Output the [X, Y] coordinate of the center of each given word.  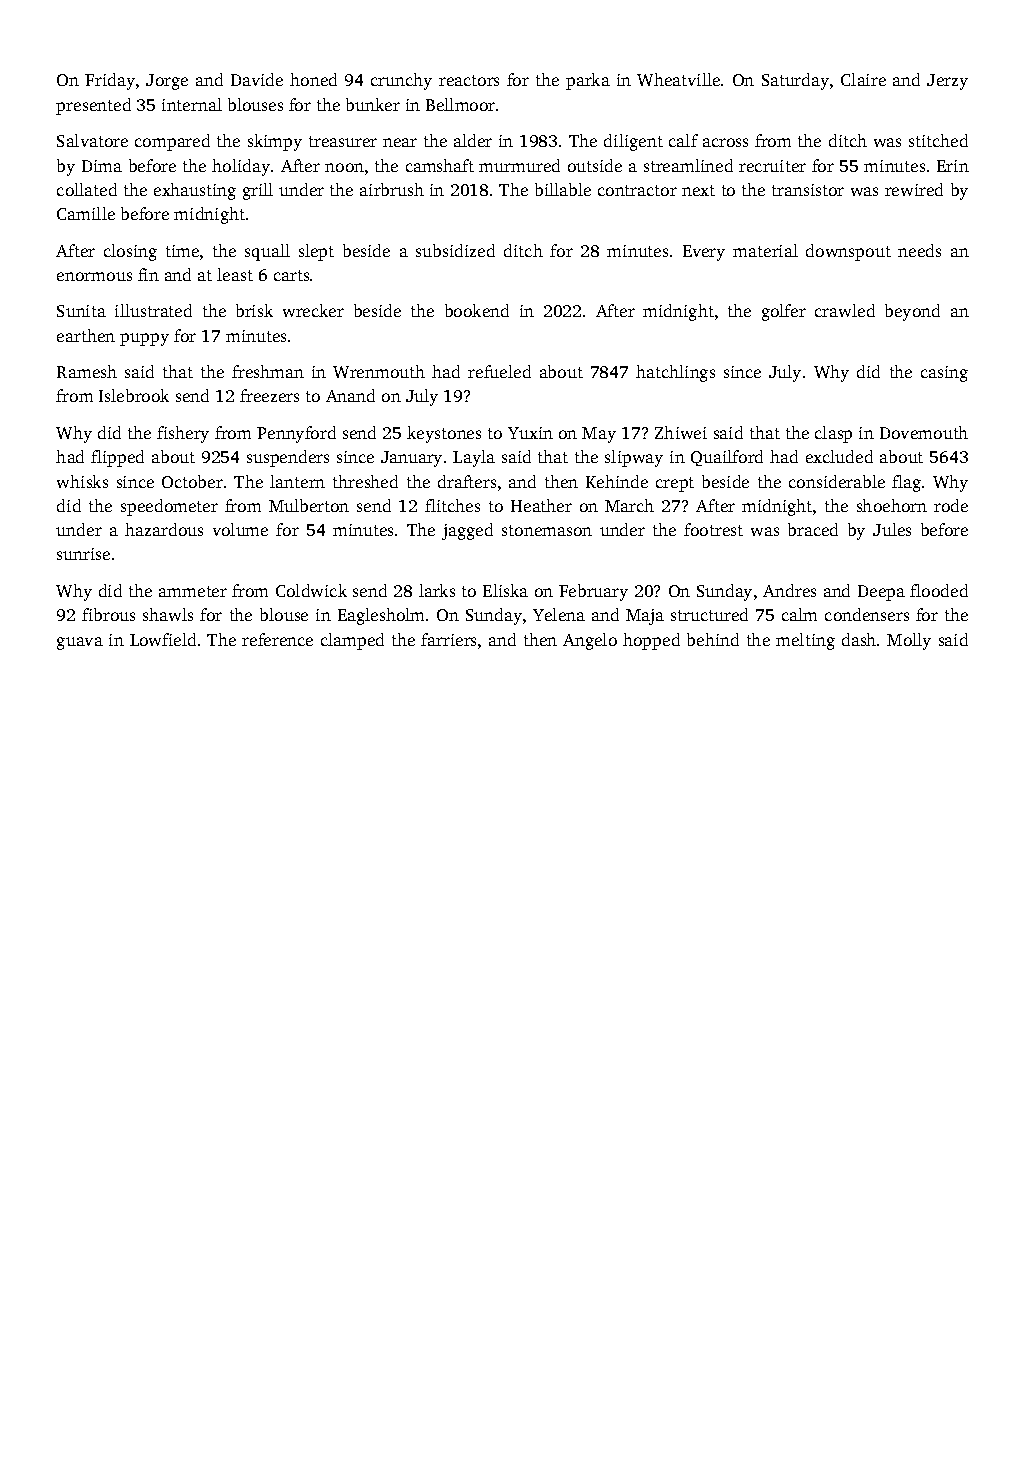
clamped [352, 641]
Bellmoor [460, 104]
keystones [444, 434]
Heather [541, 505]
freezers [269, 395]
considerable [837, 481]
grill [258, 191]
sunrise [83, 554]
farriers [448, 639]
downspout [848, 252]
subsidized [455, 250]
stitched [938, 140]
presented [93, 106]
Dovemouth [924, 432]
